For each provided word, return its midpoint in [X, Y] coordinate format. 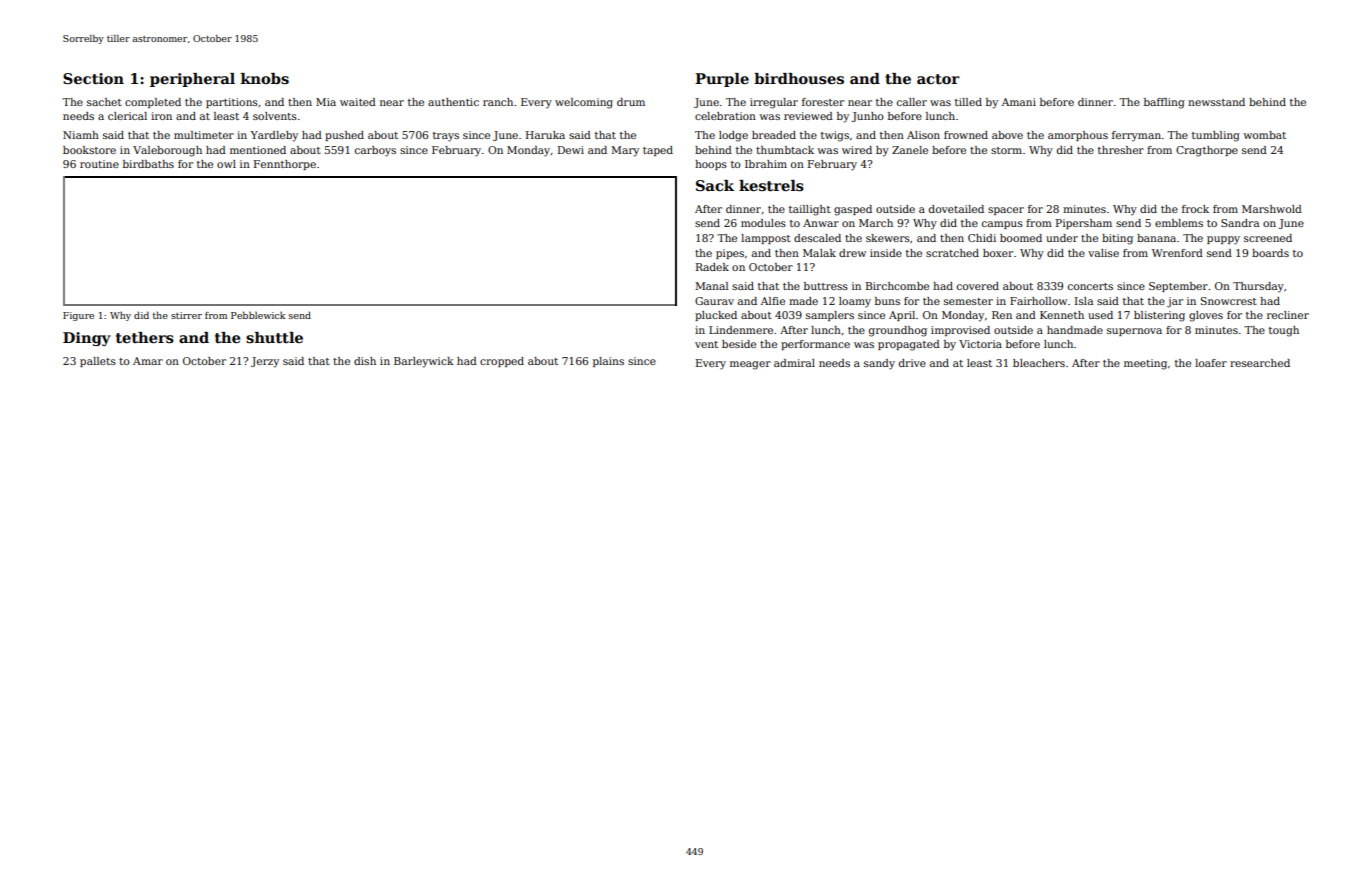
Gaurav [714, 301]
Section [93, 78]
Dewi [571, 150]
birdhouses [799, 79]
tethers [145, 338]
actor [938, 79]
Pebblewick [258, 315]
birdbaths [148, 164]
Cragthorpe [1207, 151]
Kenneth [1062, 315]
